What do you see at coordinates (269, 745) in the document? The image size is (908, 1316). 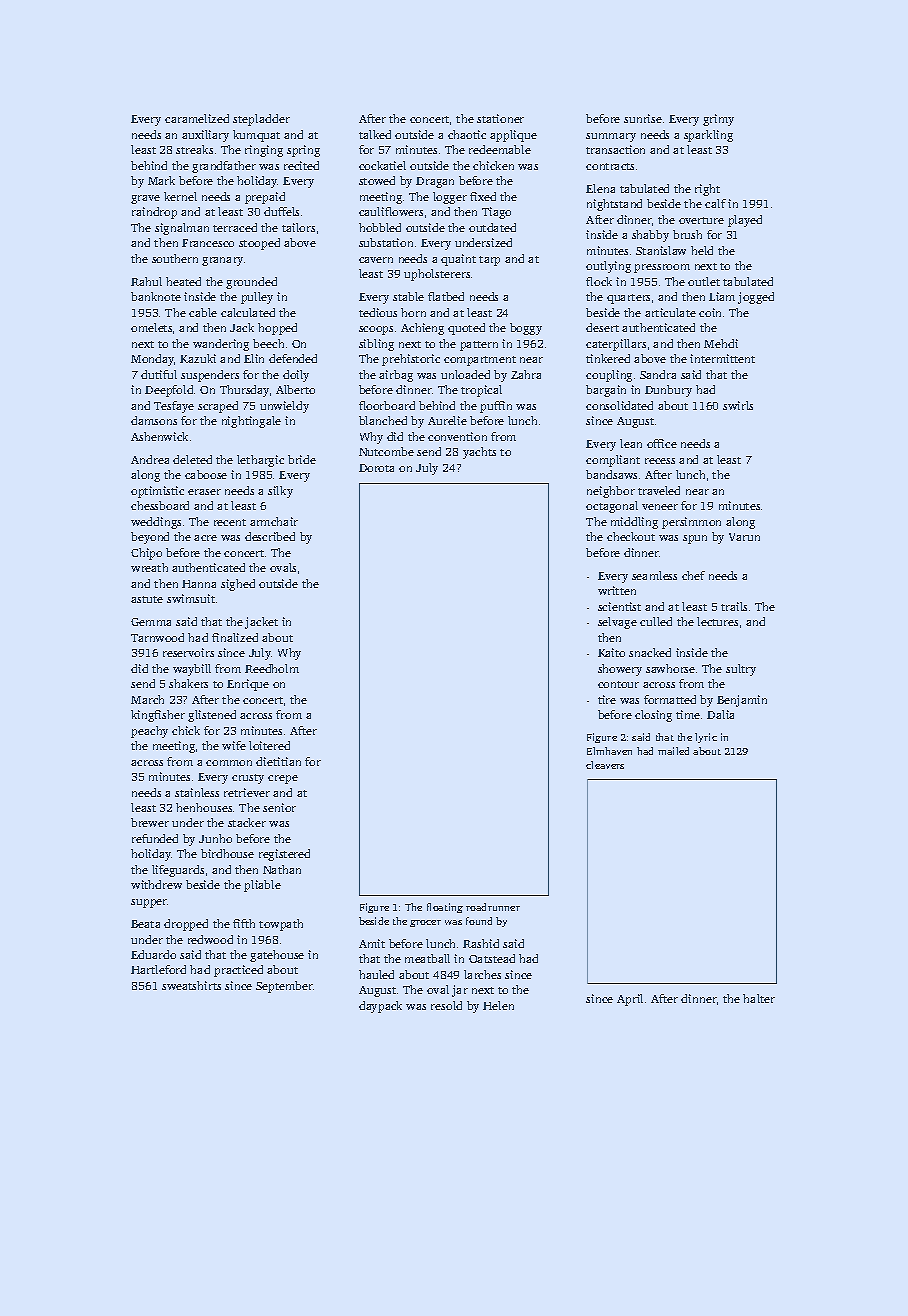 I see `loitered` at bounding box center [269, 745].
